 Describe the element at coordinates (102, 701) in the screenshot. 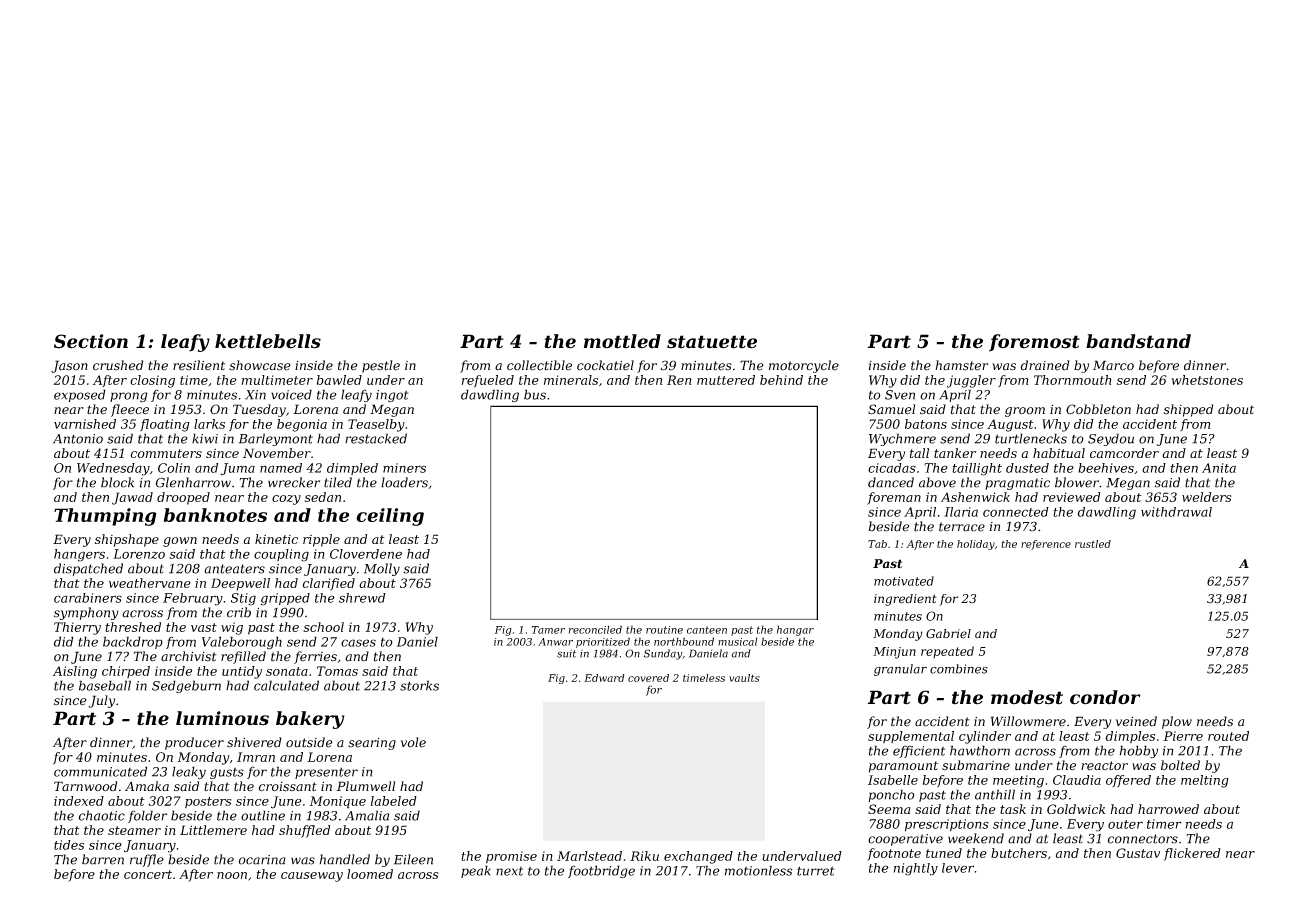

I see `July` at that location.
